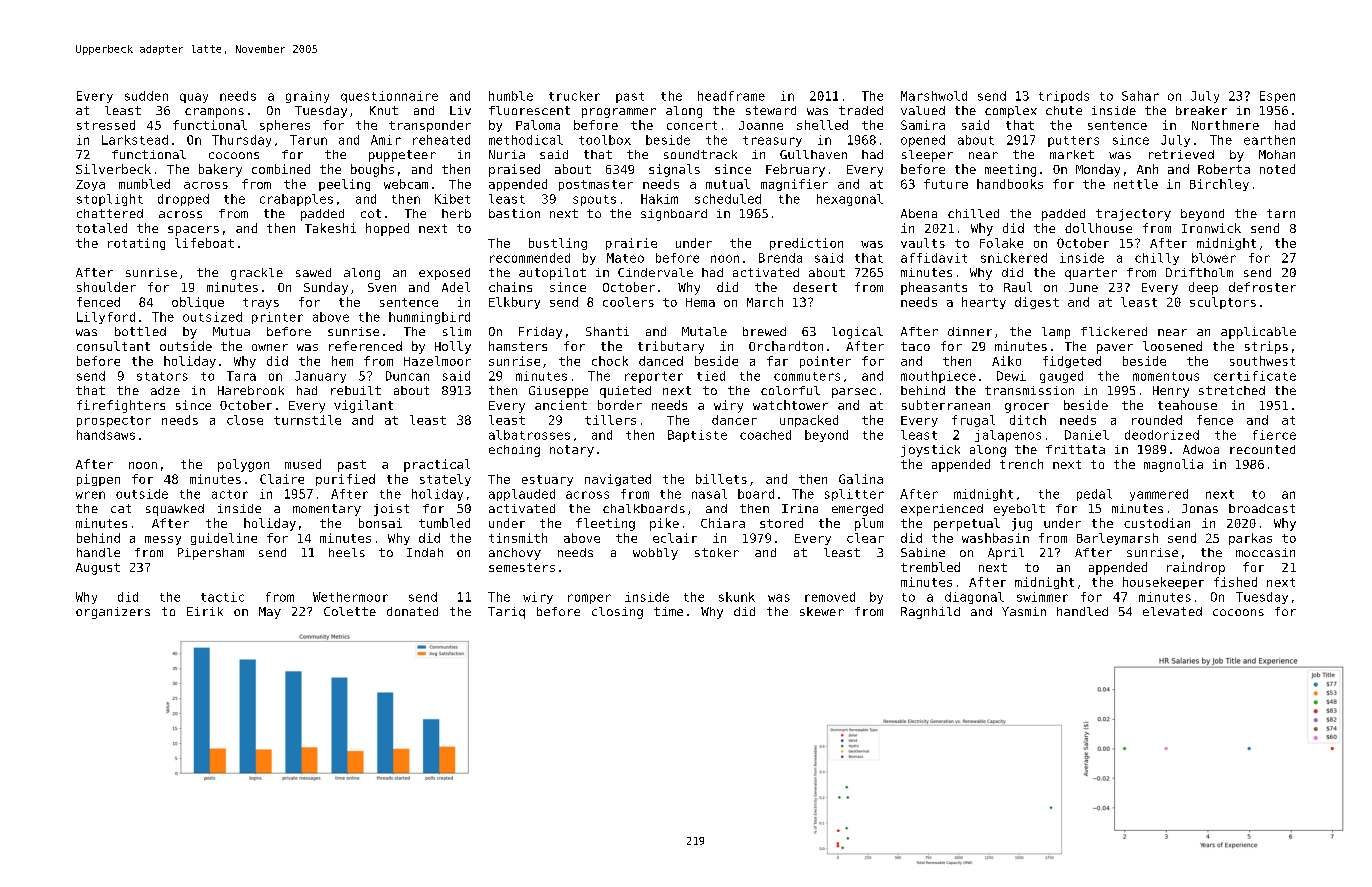 This document has width=1372, height=887. What do you see at coordinates (574, 96) in the document?
I see `trucker` at bounding box center [574, 96].
